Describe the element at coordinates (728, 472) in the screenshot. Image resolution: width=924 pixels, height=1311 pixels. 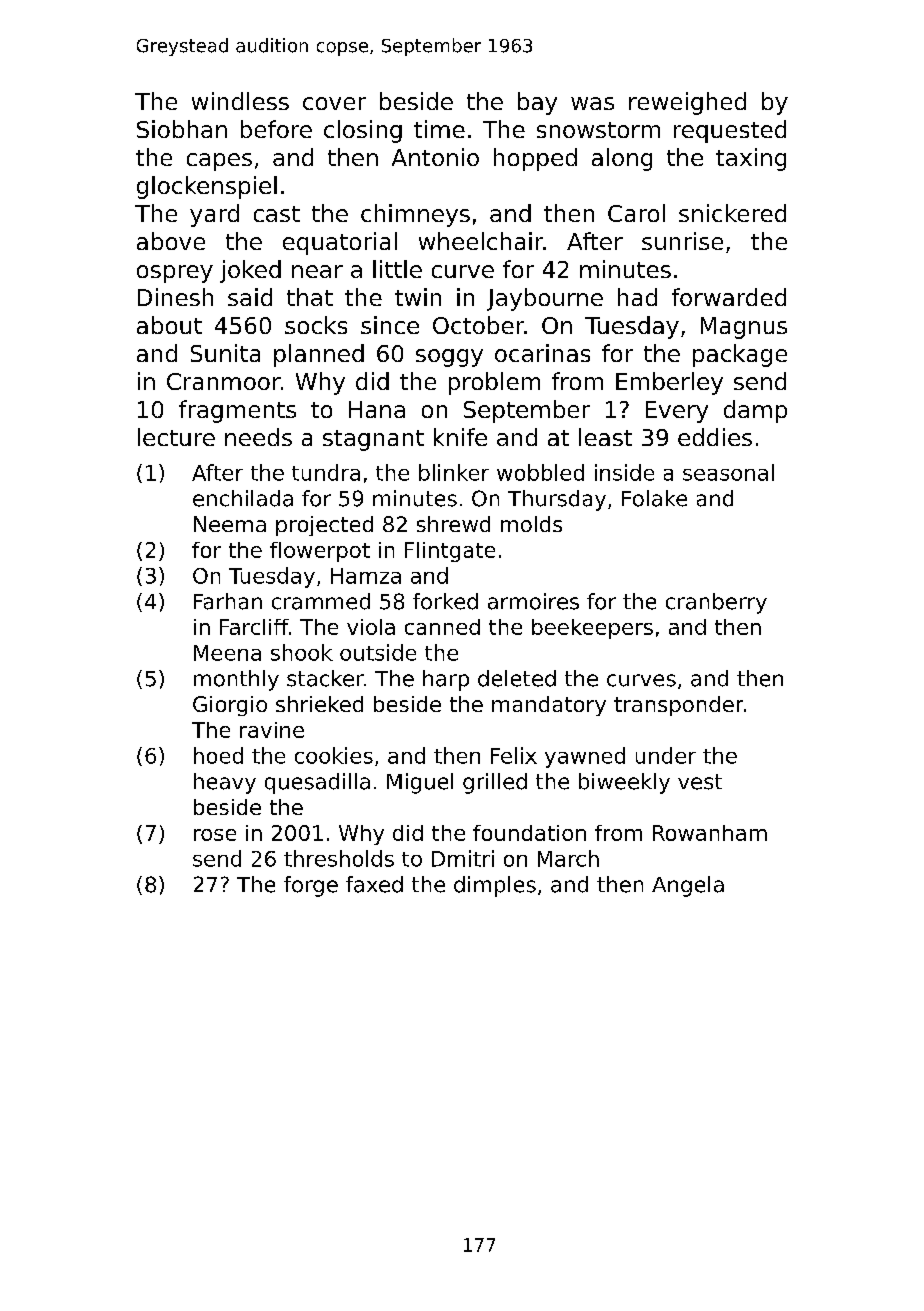
I see `seasonal` at that location.
